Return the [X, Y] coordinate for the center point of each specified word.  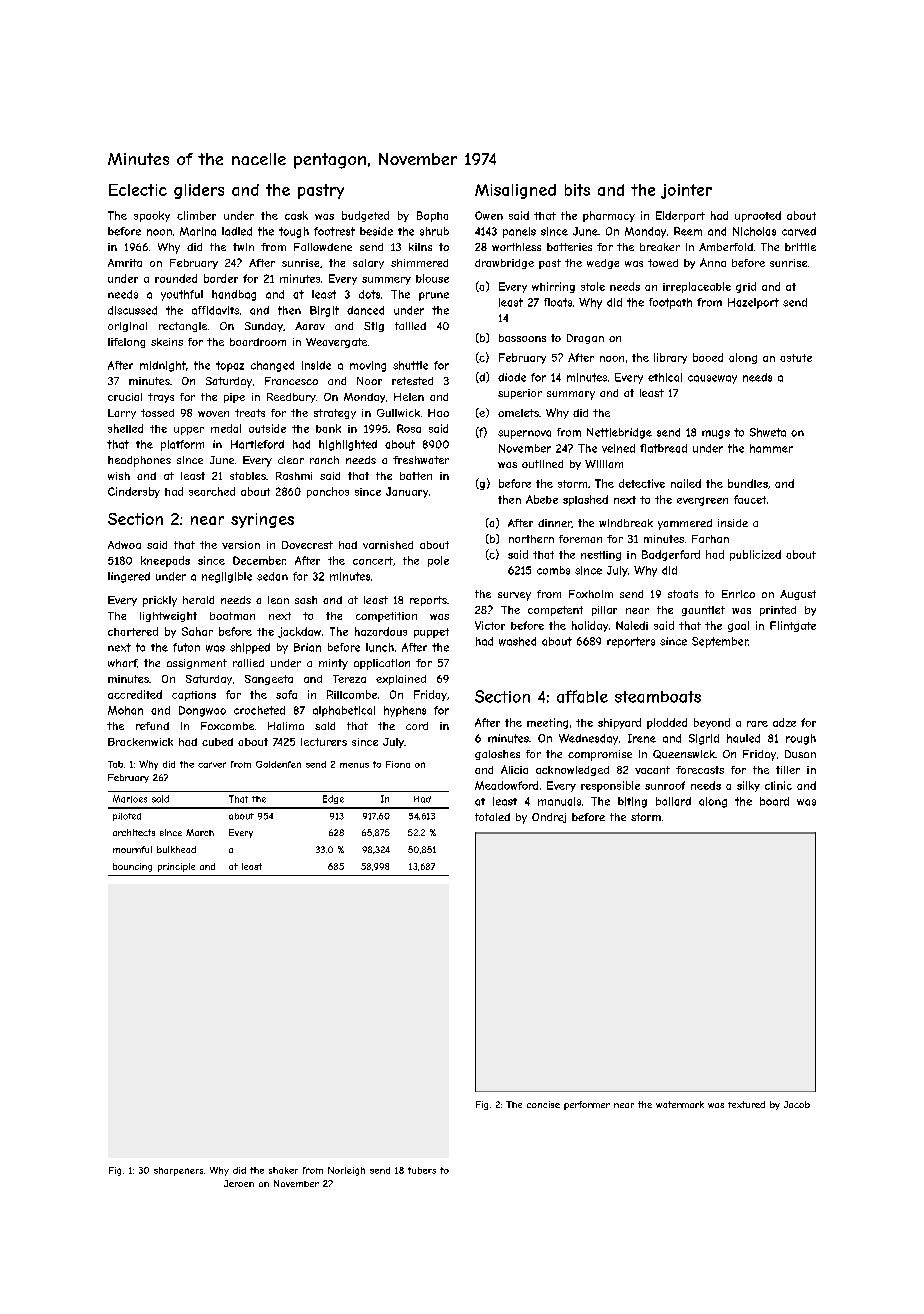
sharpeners [178, 1171]
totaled [492, 817]
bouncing [132, 867]
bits [577, 190]
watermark [680, 1104]
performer [587, 1105]
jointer [686, 191]
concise [543, 1104]
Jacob [797, 1104]
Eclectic [138, 190]
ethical [665, 377]
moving [368, 366]
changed [272, 366]
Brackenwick [140, 742]
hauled [743, 738]
